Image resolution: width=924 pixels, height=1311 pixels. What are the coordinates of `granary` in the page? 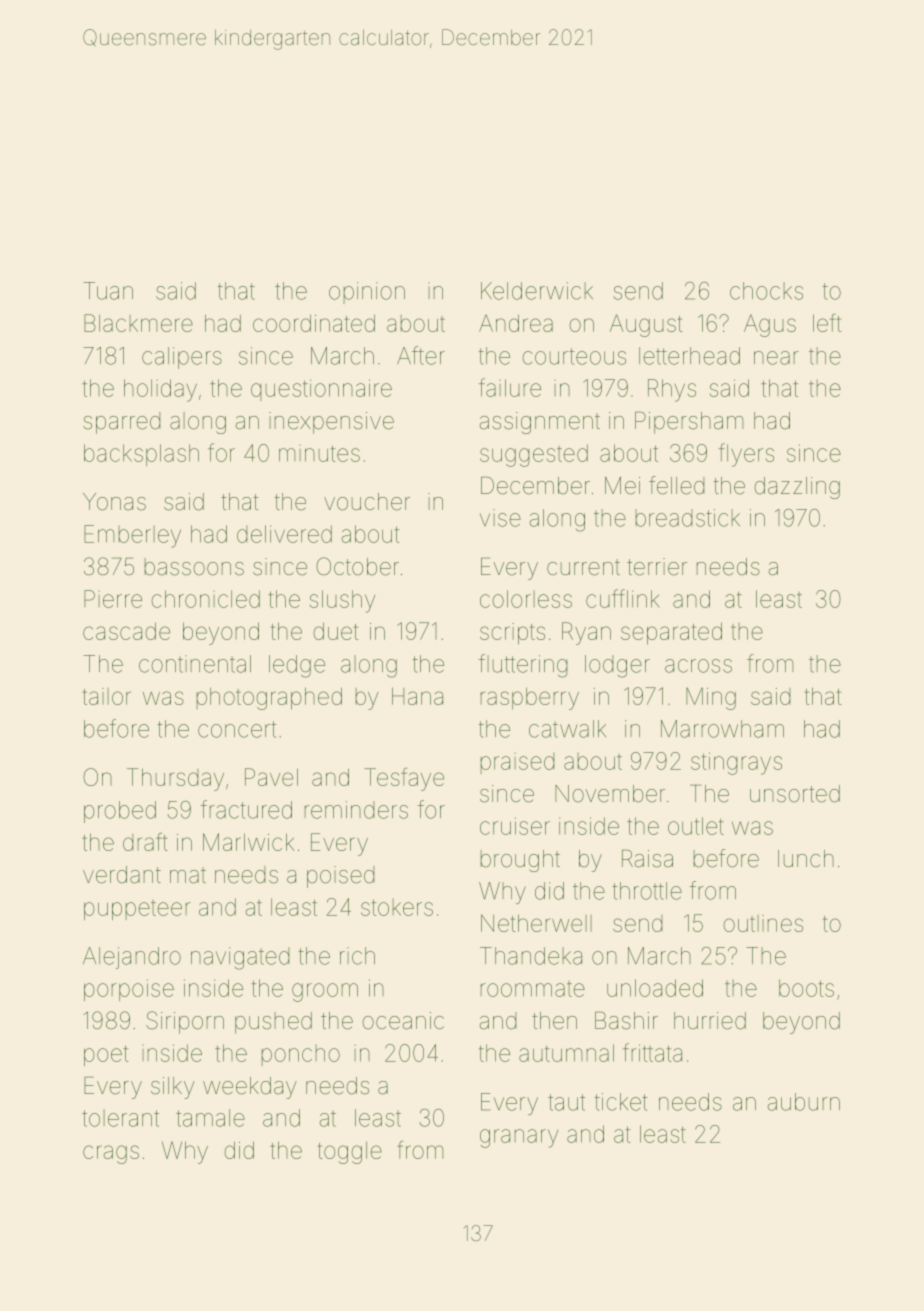 It's located at (519, 1138).
